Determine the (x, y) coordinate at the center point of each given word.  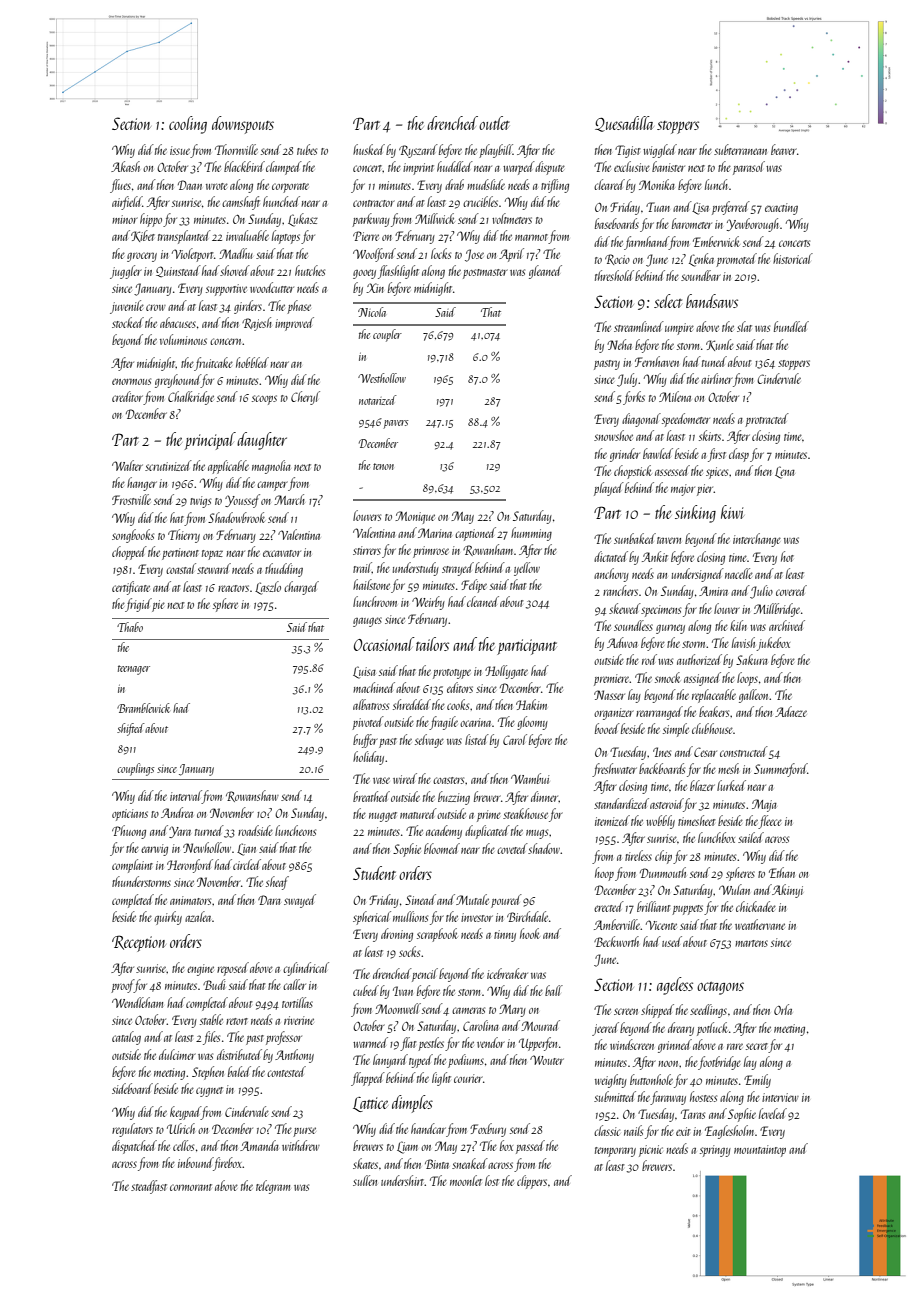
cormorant (191, 1187)
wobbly (660, 822)
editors (460, 687)
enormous (131, 381)
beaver (784, 149)
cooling (188, 125)
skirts (710, 435)
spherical (372, 918)
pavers (395, 424)
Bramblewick (143, 708)
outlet (494, 123)
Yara (180, 832)
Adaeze (791, 711)
